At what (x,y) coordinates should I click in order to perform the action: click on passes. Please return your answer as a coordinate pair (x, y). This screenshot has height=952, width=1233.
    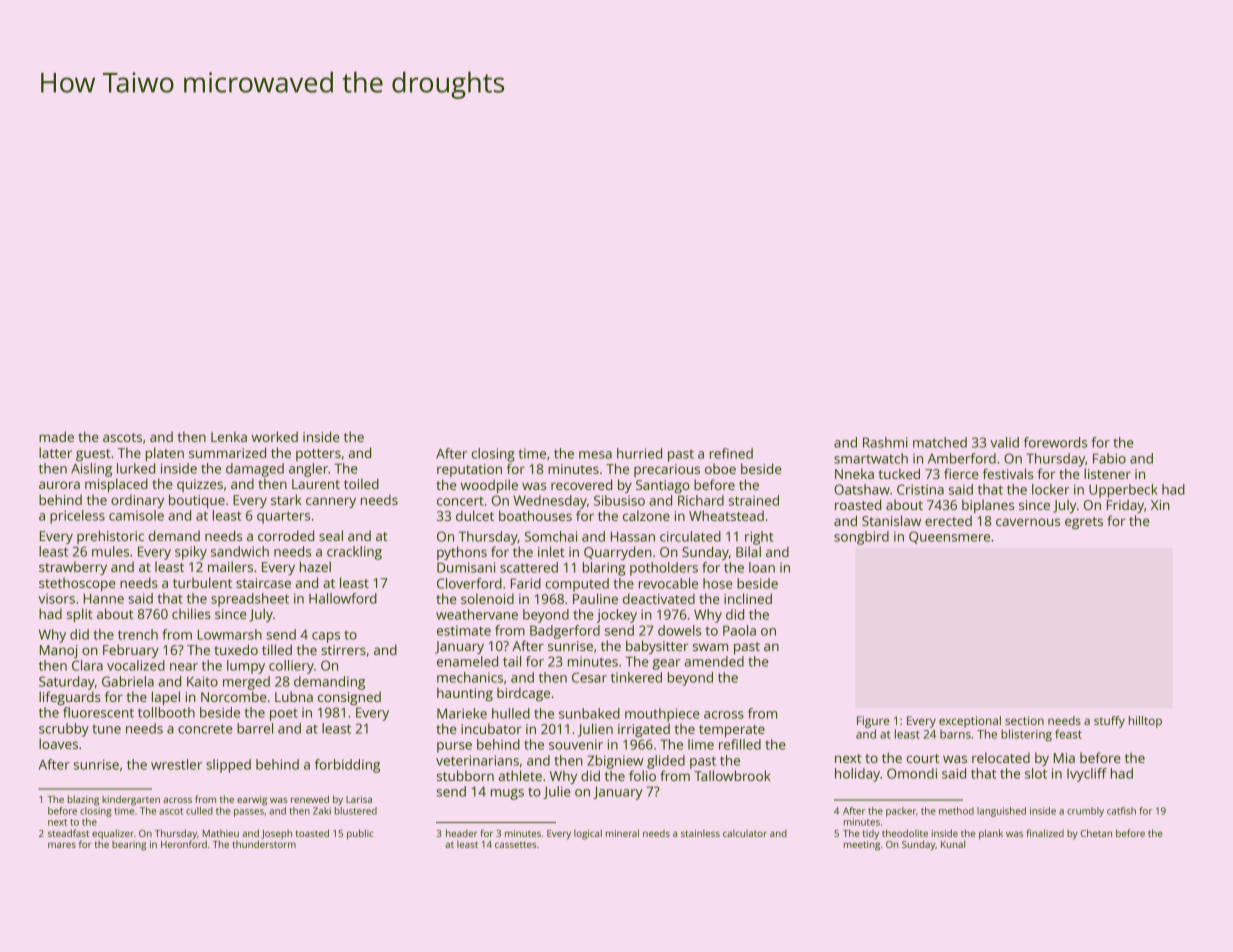
    Looking at the image, I should click on (249, 813).
